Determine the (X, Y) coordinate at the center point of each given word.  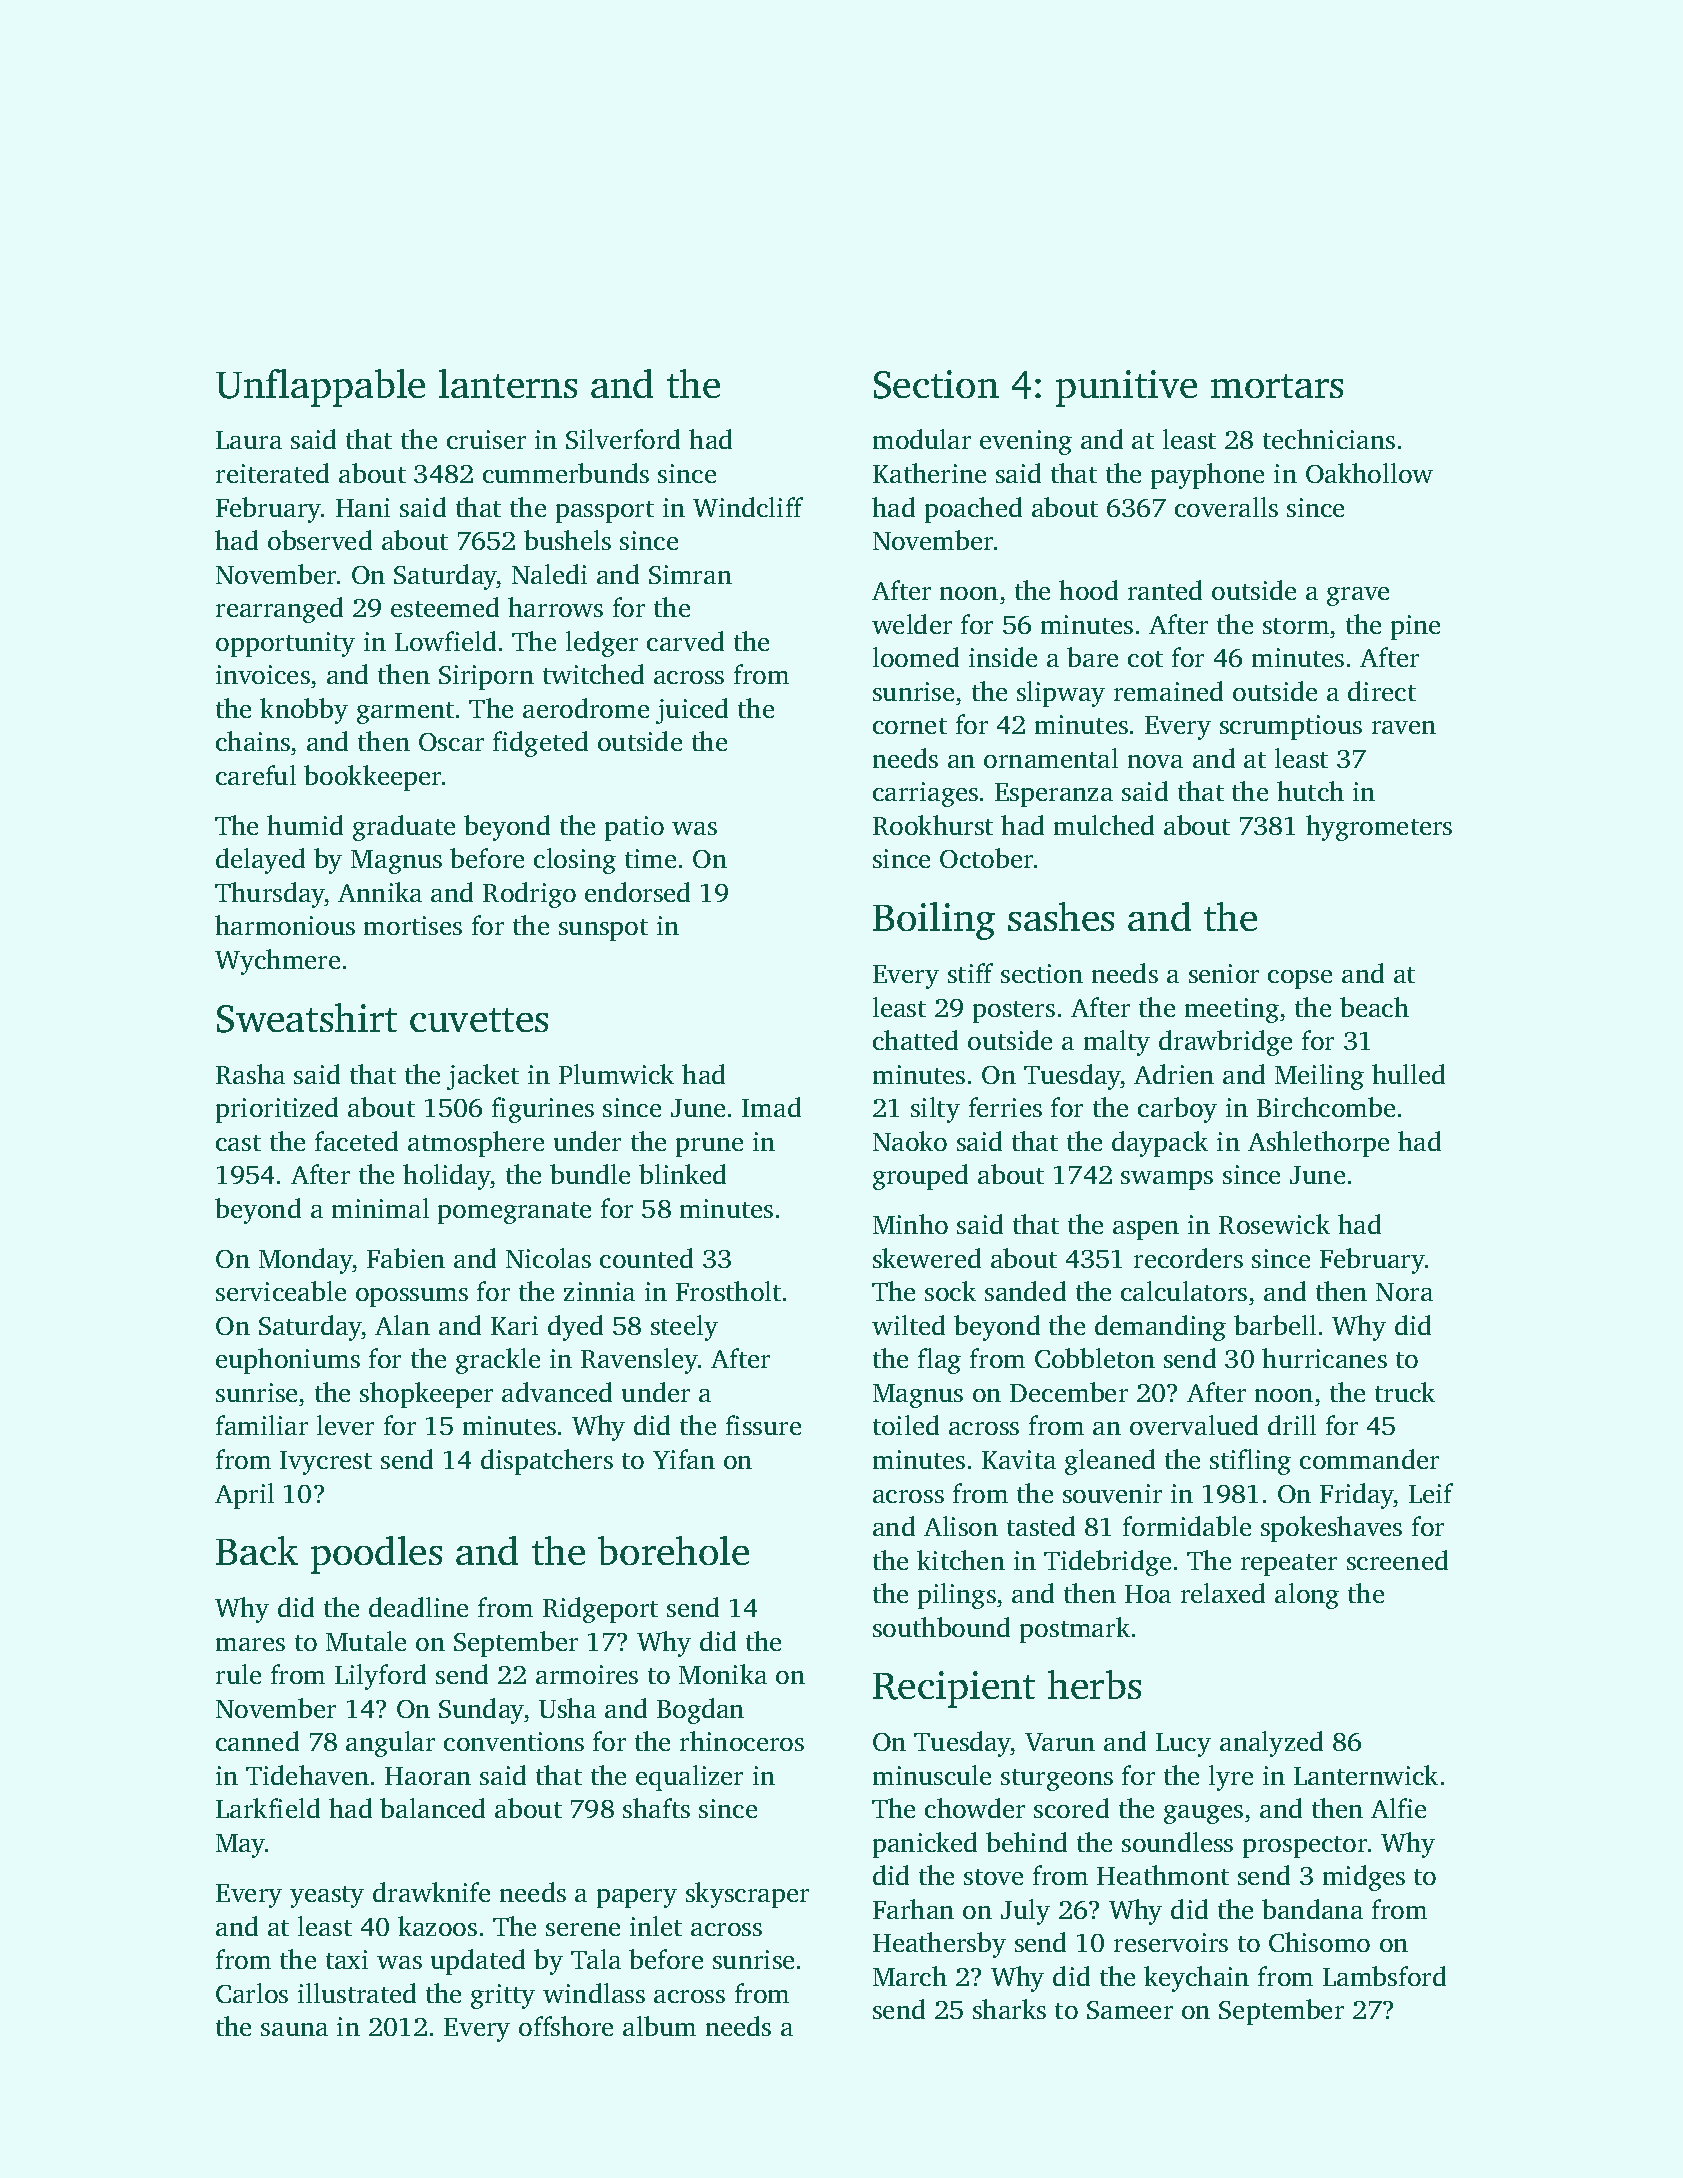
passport (605, 512)
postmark (1075, 1630)
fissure (763, 1425)
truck (1405, 1392)
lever (345, 1425)
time (650, 858)
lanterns (508, 383)
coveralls (1226, 507)
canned (257, 1741)
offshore (566, 2026)
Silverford (623, 439)
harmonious (285, 925)
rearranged (279, 610)
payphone (1207, 476)
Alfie (1398, 1808)
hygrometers (1379, 828)
